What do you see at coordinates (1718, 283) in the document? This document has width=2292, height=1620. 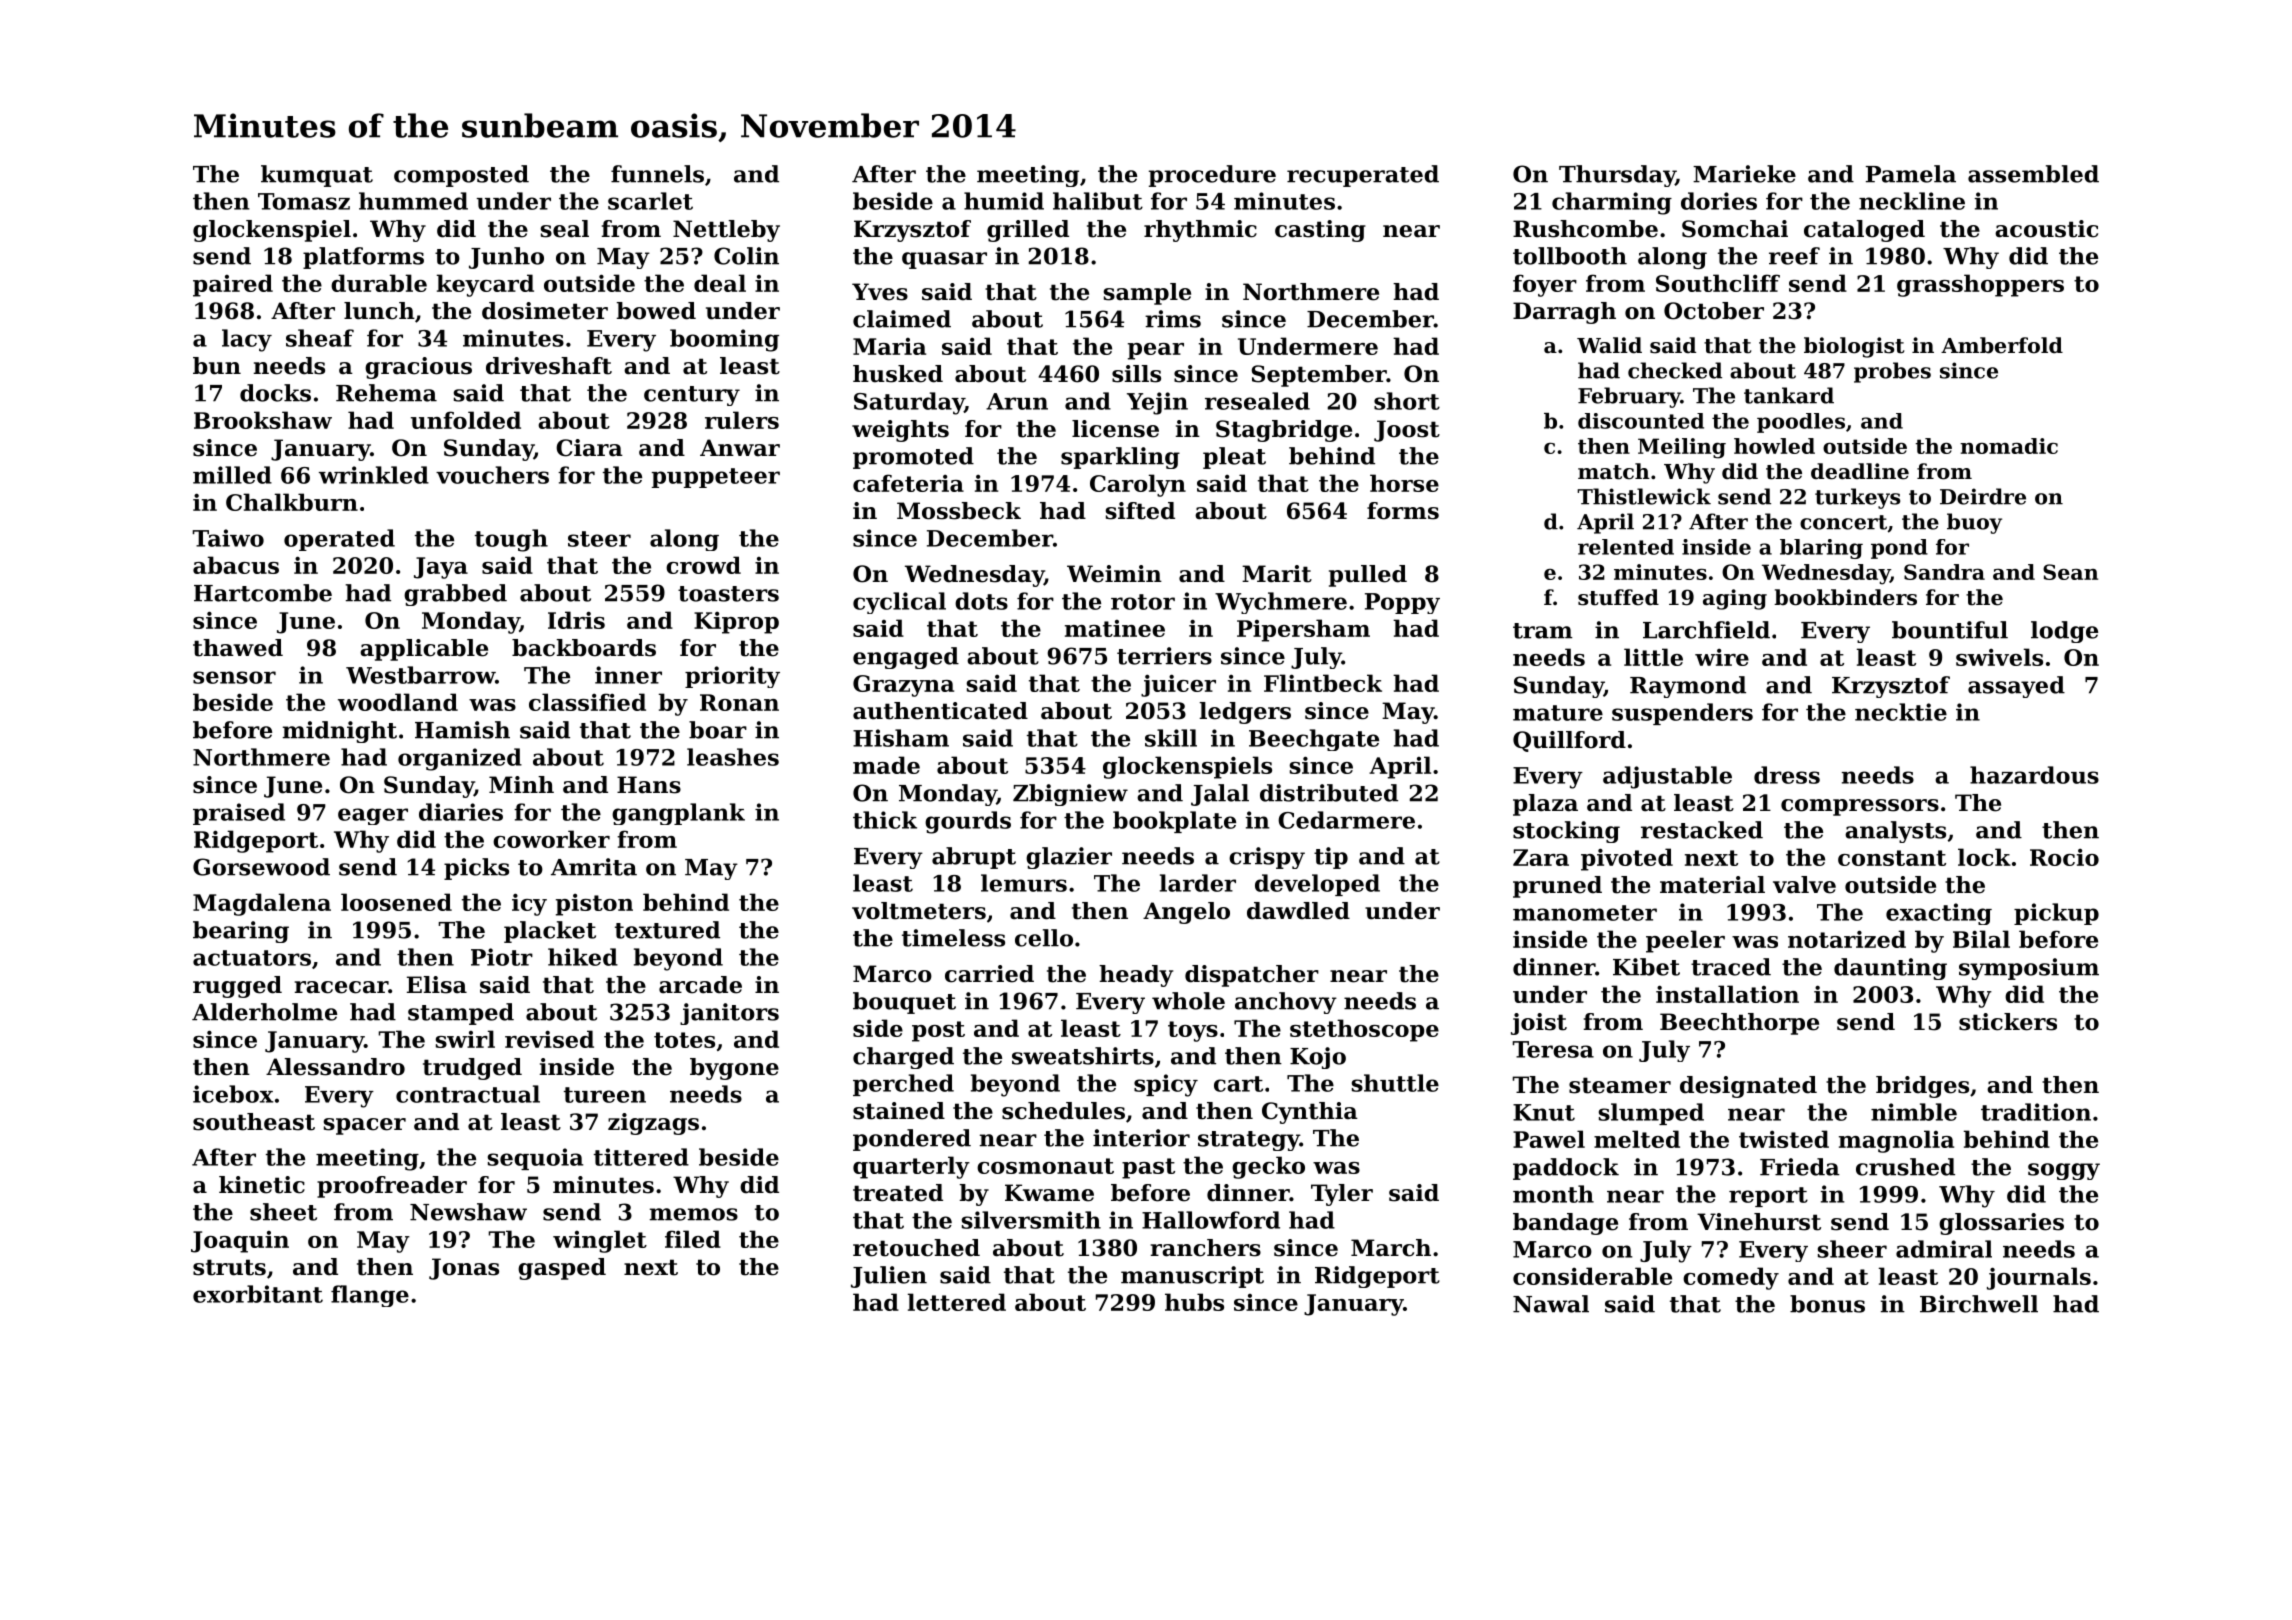 I see `Southcliff` at bounding box center [1718, 283].
